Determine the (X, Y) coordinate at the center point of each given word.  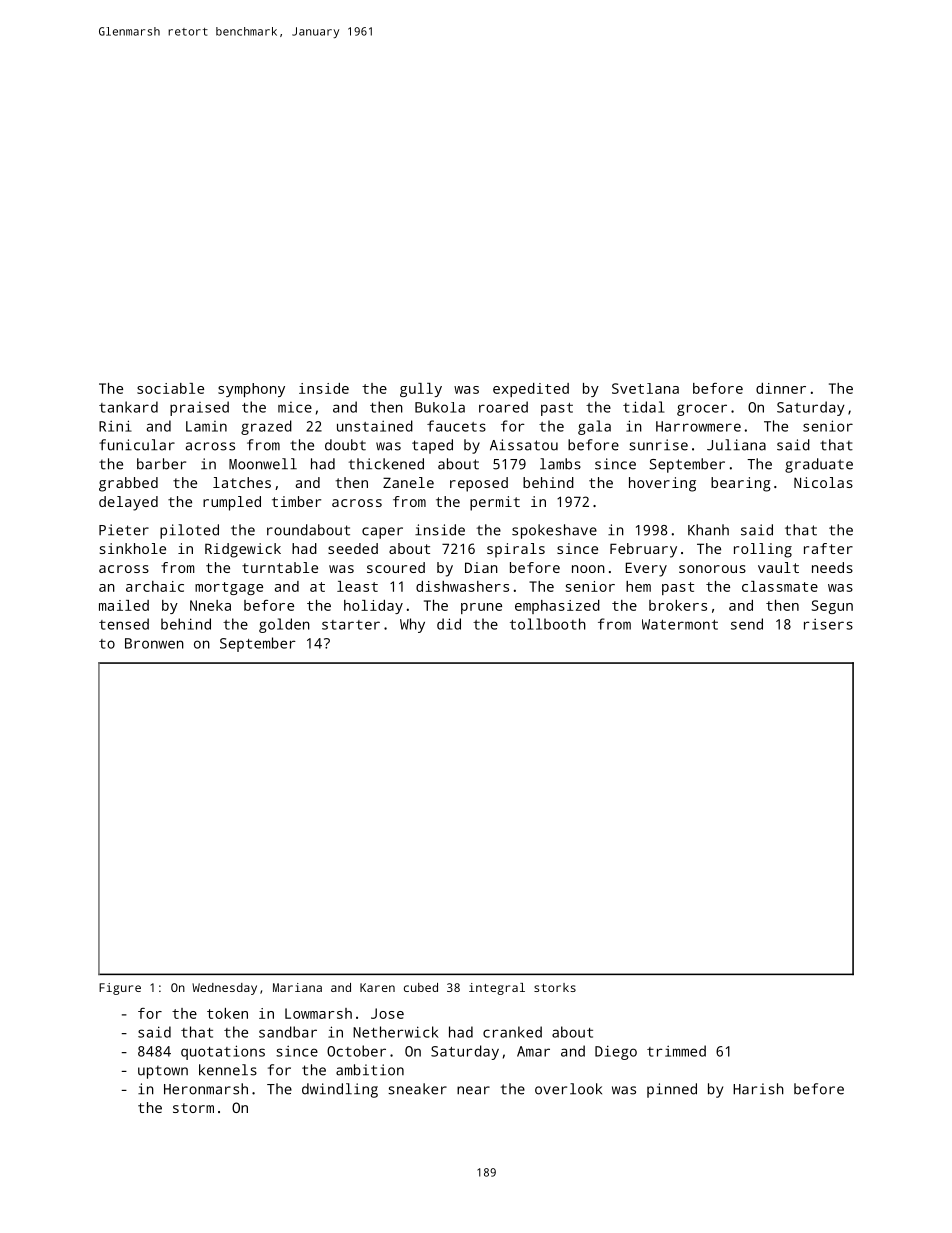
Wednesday (224, 989)
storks (555, 987)
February (643, 550)
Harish (758, 1089)
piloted (189, 531)
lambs (560, 464)
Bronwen (154, 643)
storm (193, 1108)
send (747, 624)
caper (382, 533)
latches (242, 482)
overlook (568, 1089)
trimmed (676, 1051)
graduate (819, 465)
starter (351, 625)
